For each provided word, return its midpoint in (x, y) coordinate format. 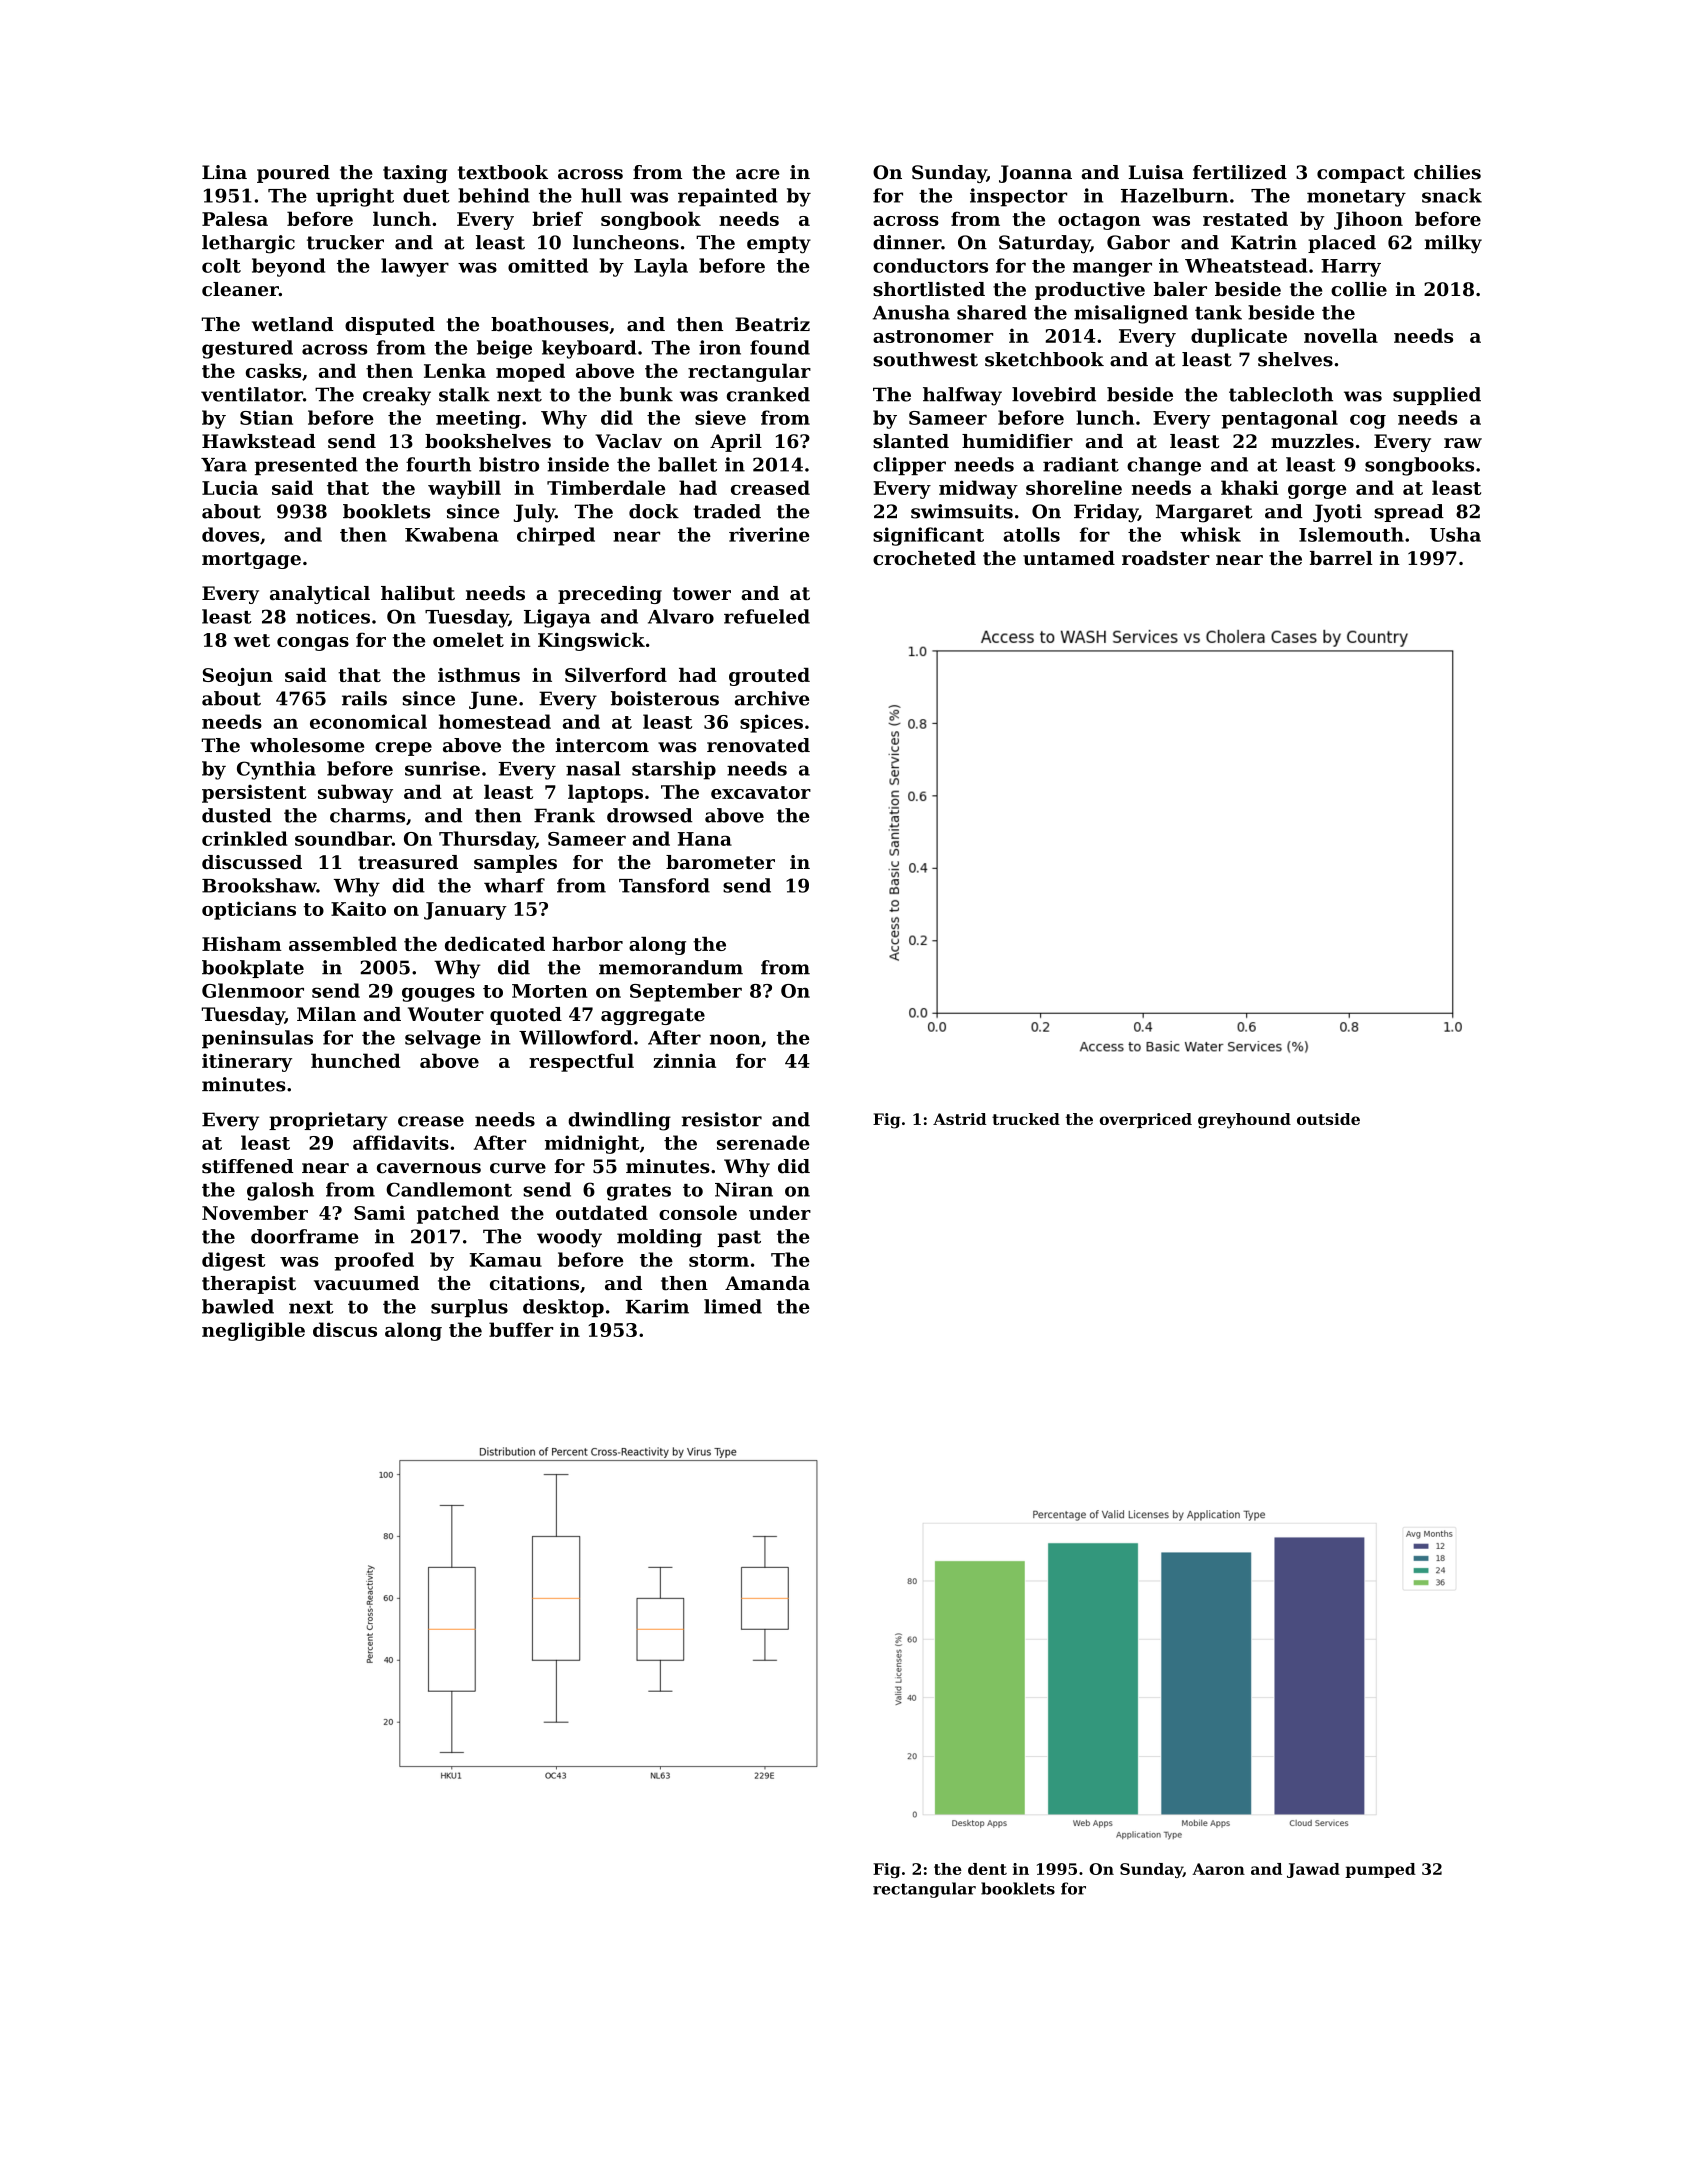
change (1164, 466)
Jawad (1313, 1870)
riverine (769, 534)
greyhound (1244, 1121)
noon (735, 1039)
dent (987, 1869)
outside (1328, 1119)
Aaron (1218, 1869)
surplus (469, 1308)
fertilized (1240, 172)
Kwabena (451, 534)
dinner (907, 242)
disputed (390, 326)
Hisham (241, 944)
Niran (744, 1189)
